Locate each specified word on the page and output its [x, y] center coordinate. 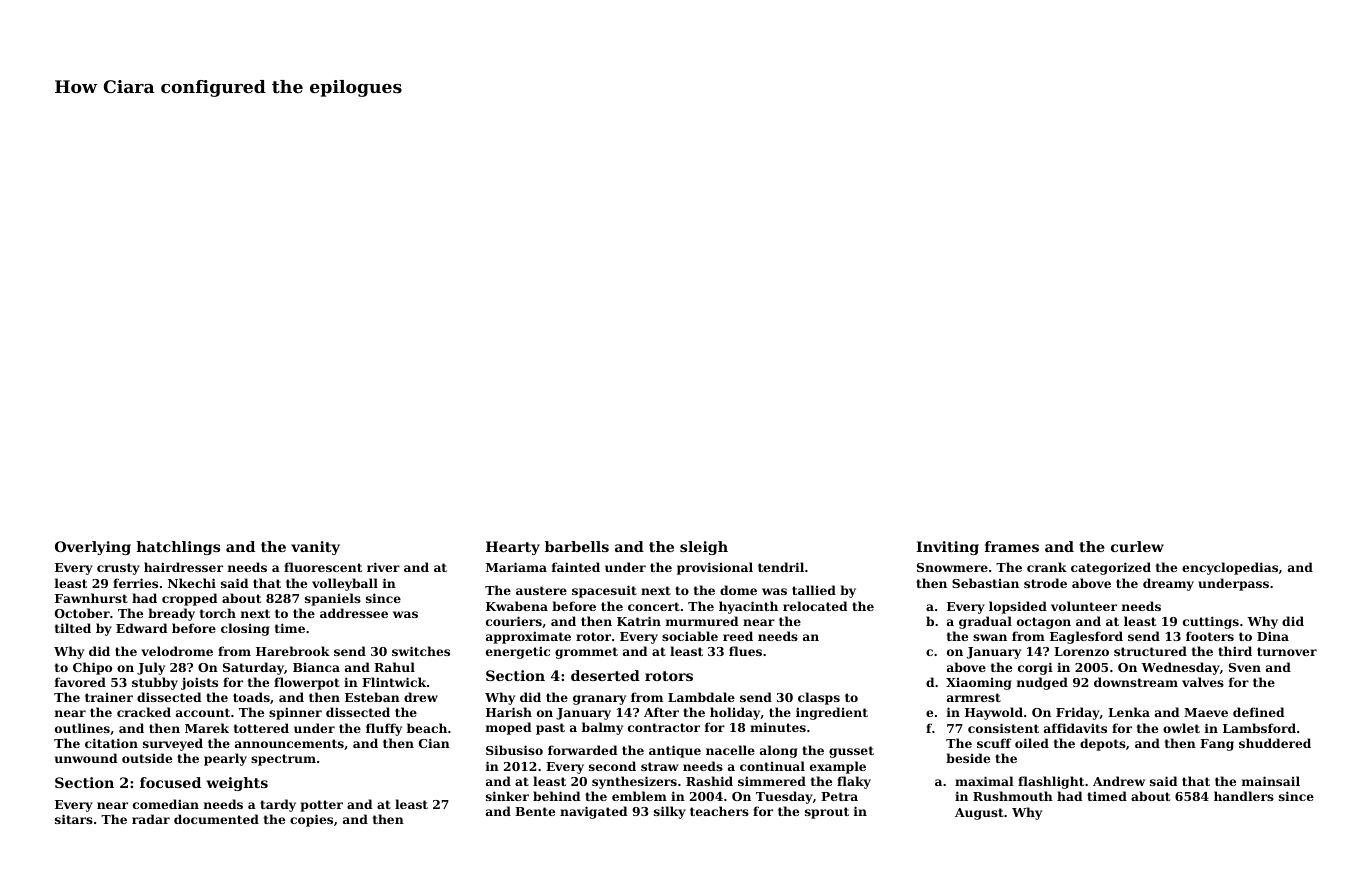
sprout [827, 813]
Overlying [93, 548]
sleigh [704, 548]
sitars [74, 819]
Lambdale [701, 697]
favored [80, 682]
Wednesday [1180, 668]
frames [1012, 546]
